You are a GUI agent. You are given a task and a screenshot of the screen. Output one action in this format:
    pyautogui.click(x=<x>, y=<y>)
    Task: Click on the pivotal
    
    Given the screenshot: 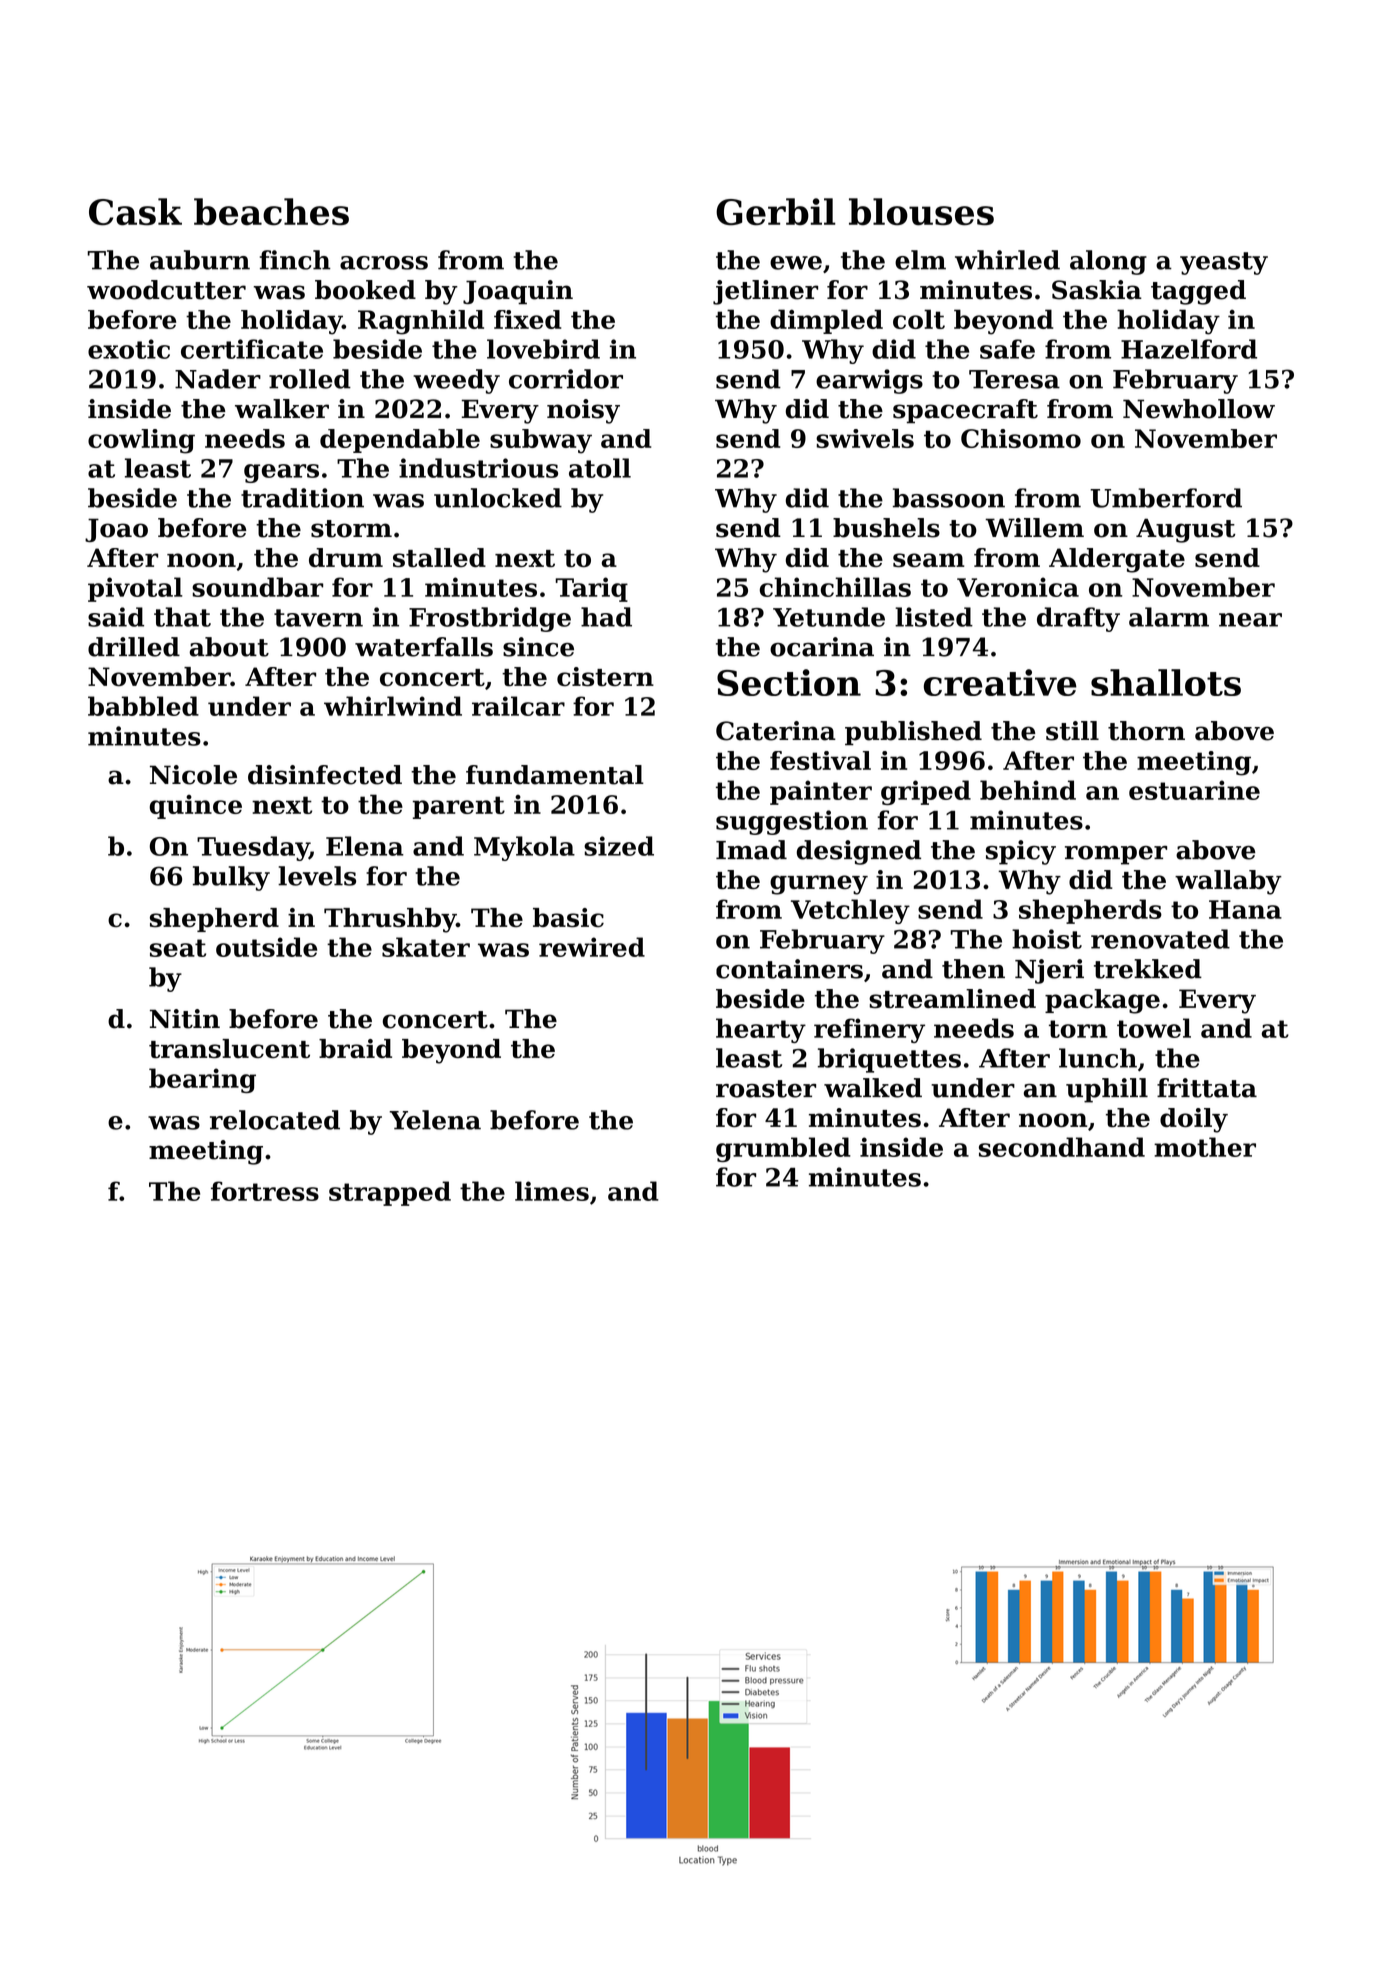 What is the action you would take?
    pyautogui.click(x=135, y=589)
